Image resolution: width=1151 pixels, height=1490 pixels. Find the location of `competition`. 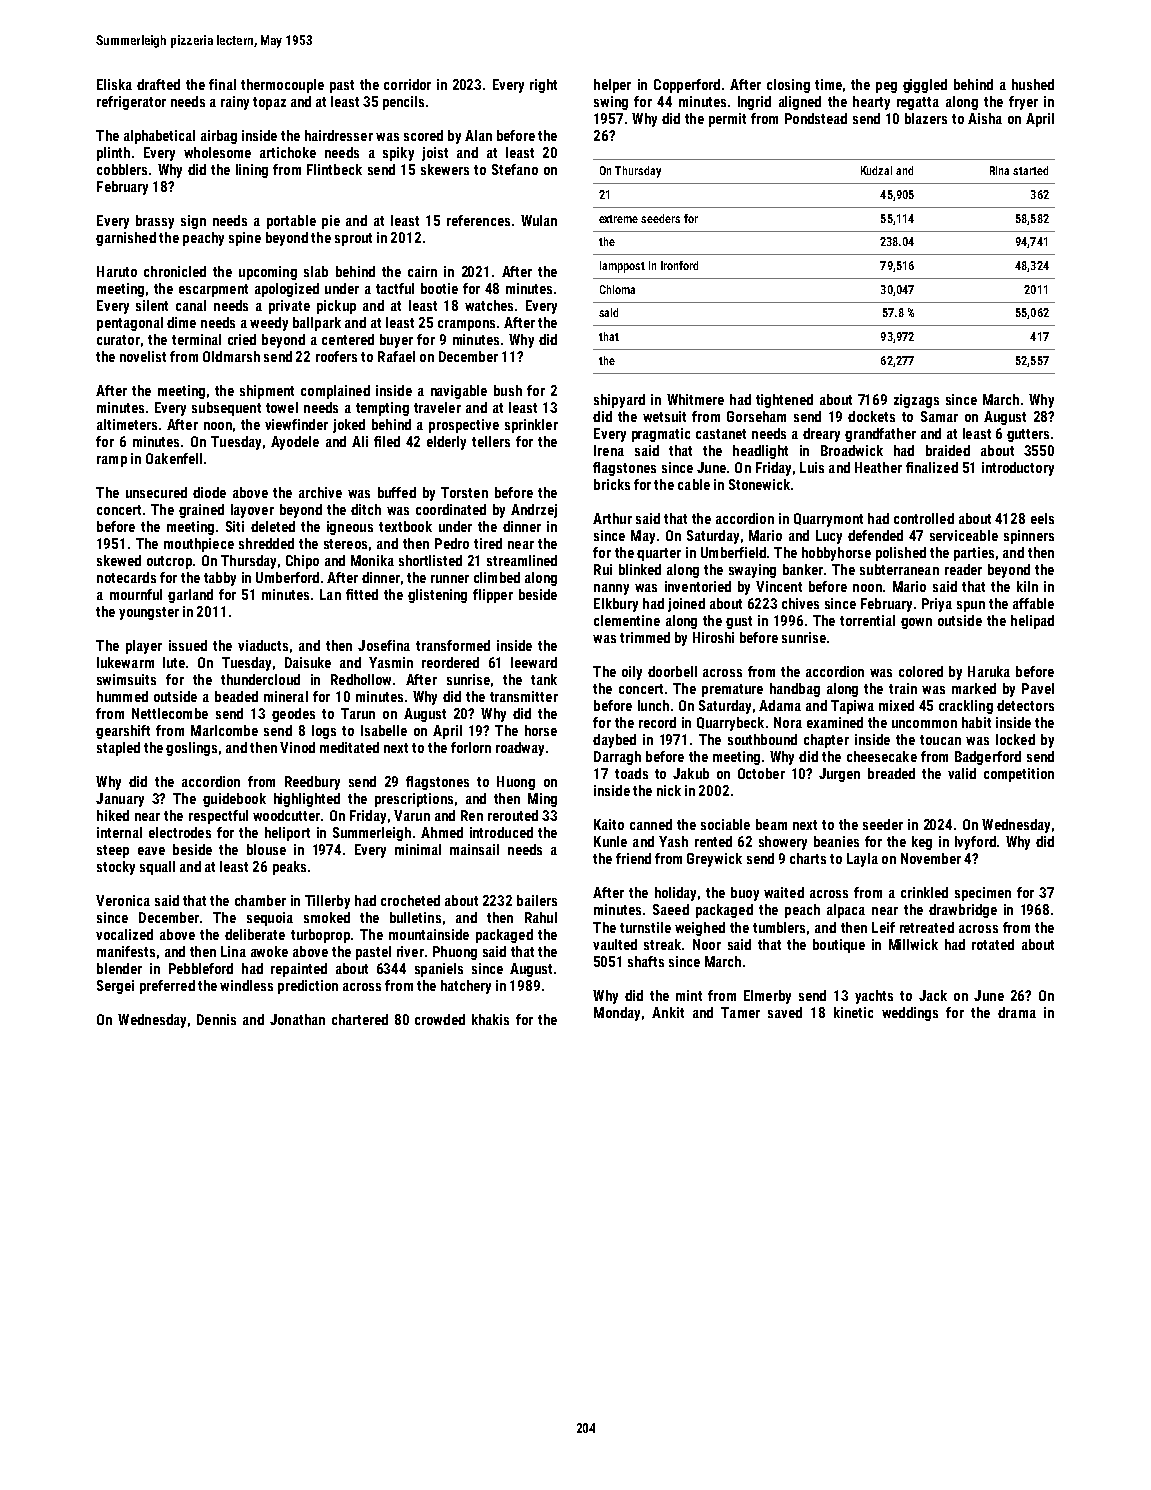

competition is located at coordinates (1019, 775).
